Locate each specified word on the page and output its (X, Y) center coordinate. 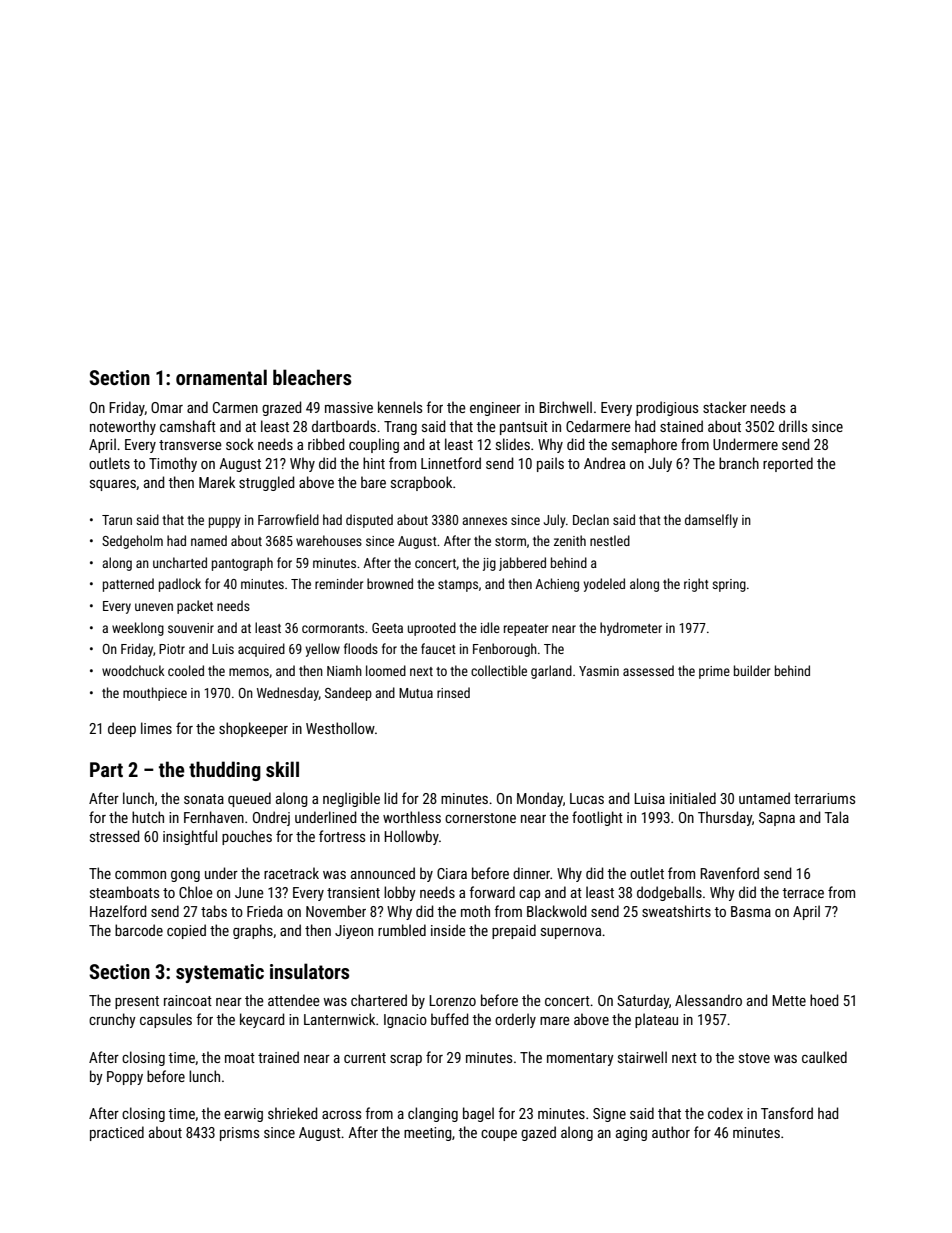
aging (631, 1134)
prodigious (667, 408)
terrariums (824, 798)
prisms (239, 1134)
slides (513, 444)
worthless (412, 817)
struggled (267, 483)
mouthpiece (155, 694)
